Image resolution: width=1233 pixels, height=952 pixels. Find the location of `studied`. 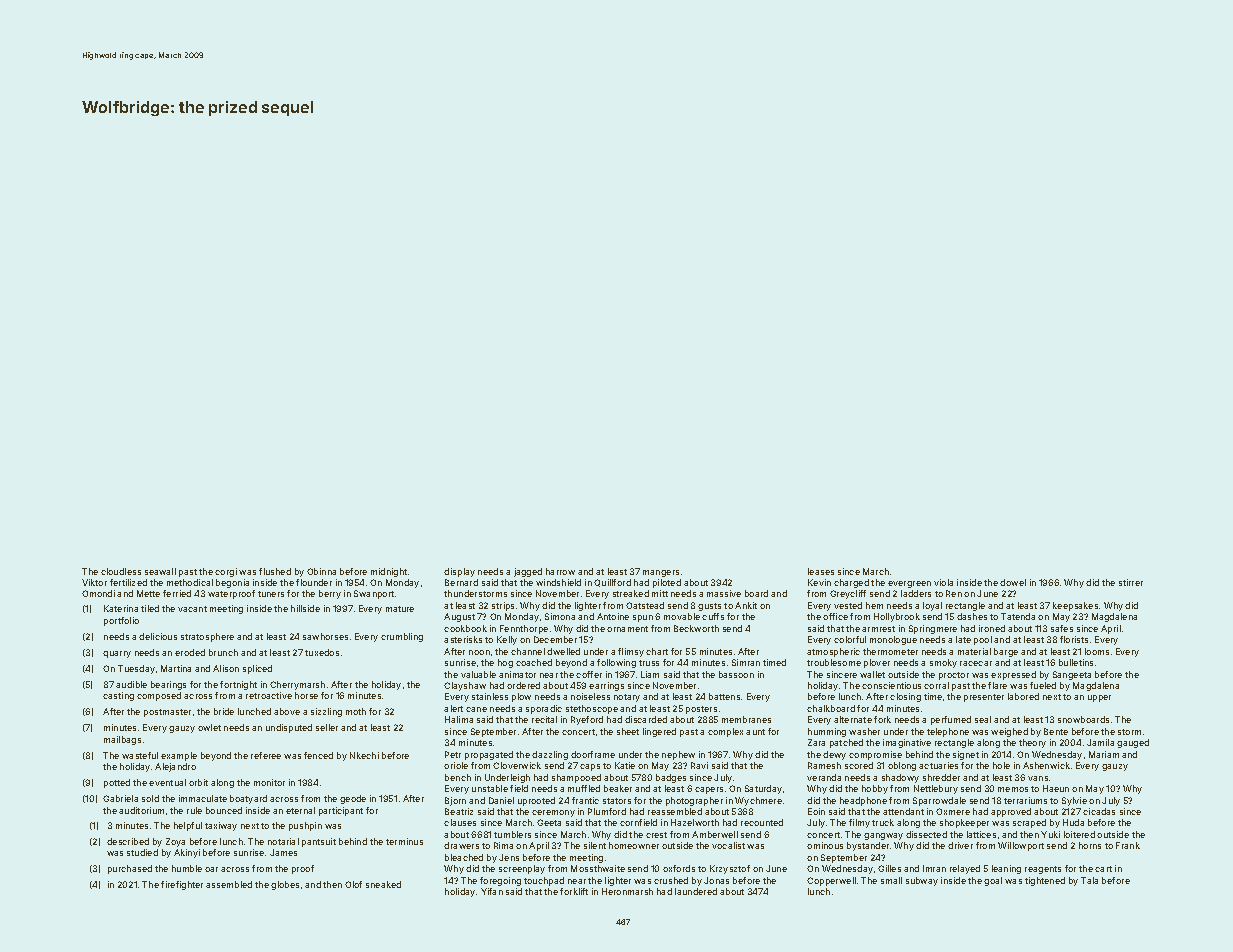

studied is located at coordinates (142, 852).
